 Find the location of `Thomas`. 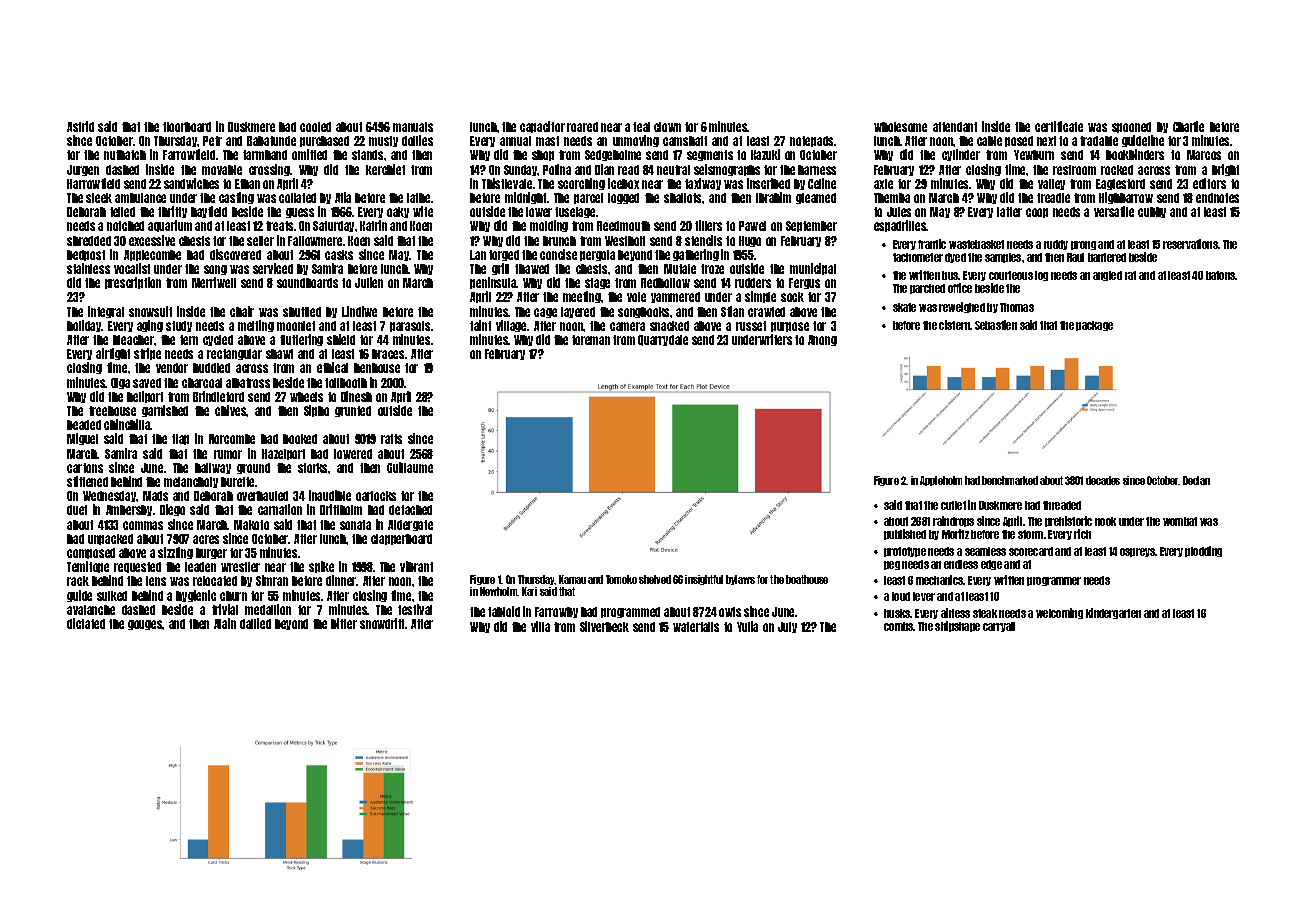

Thomas is located at coordinates (1017, 307).
